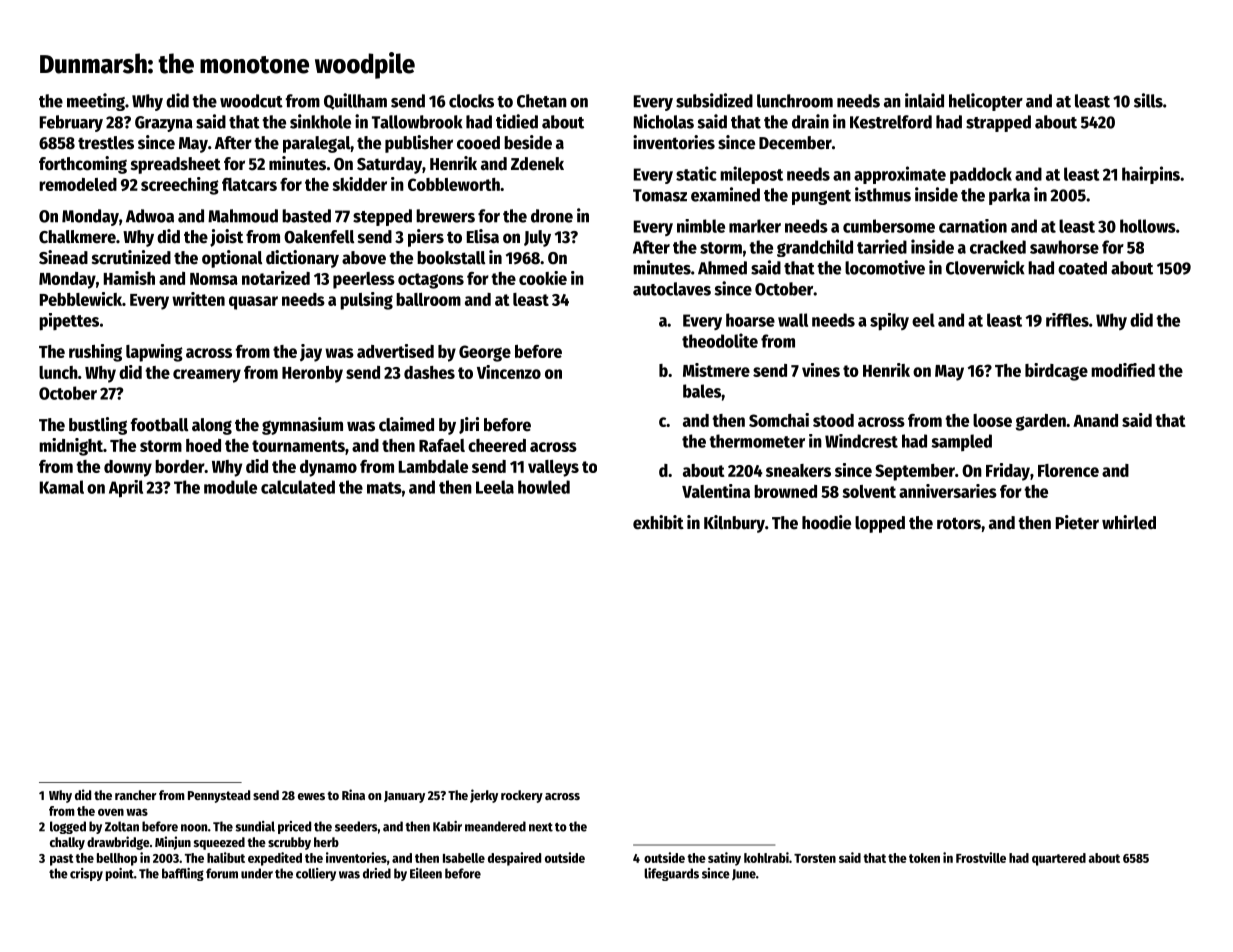 The height and width of the screenshot is (952, 1233). I want to click on lifeguards, so click(671, 874).
